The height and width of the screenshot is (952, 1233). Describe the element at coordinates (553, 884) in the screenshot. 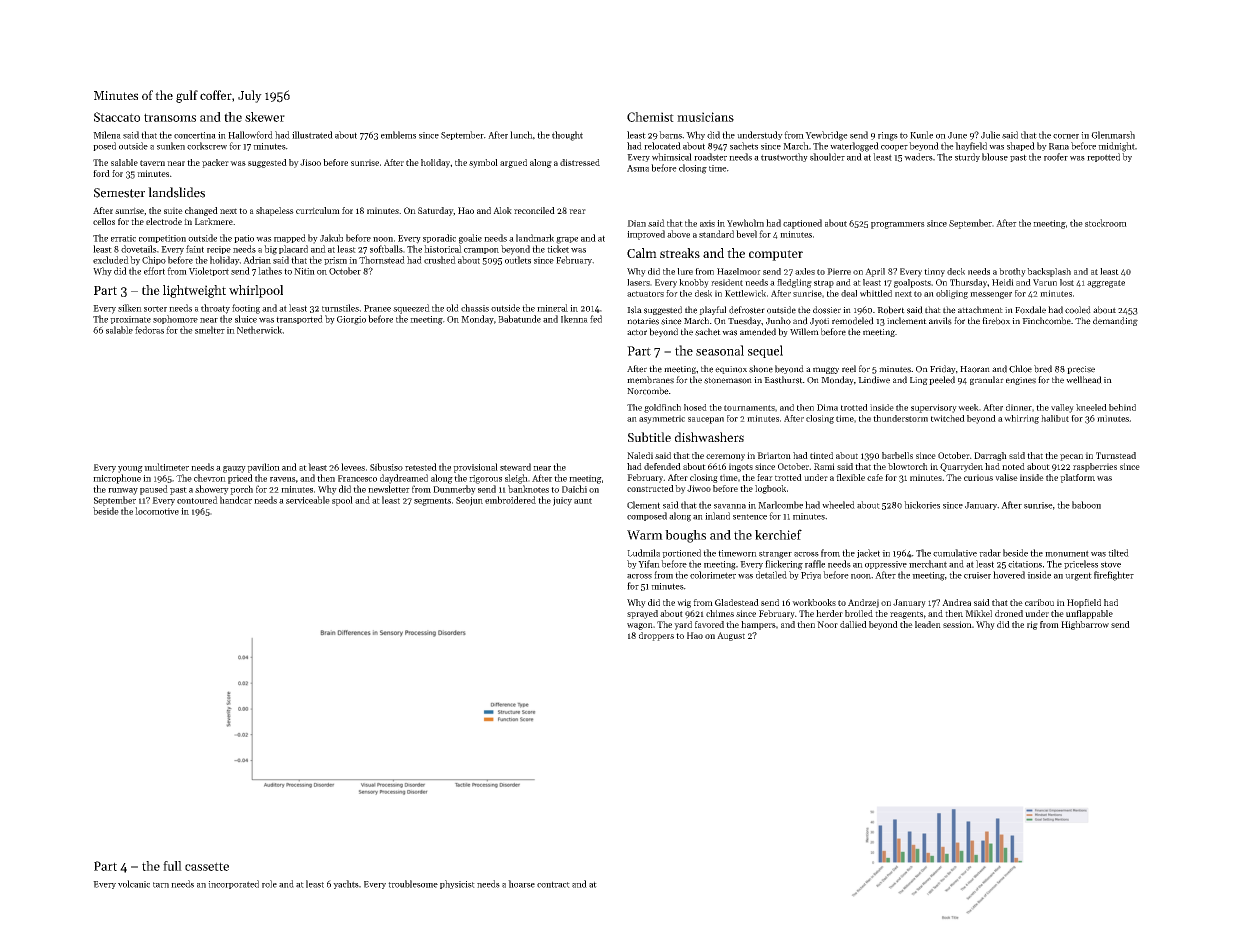

I see `contract` at that location.
